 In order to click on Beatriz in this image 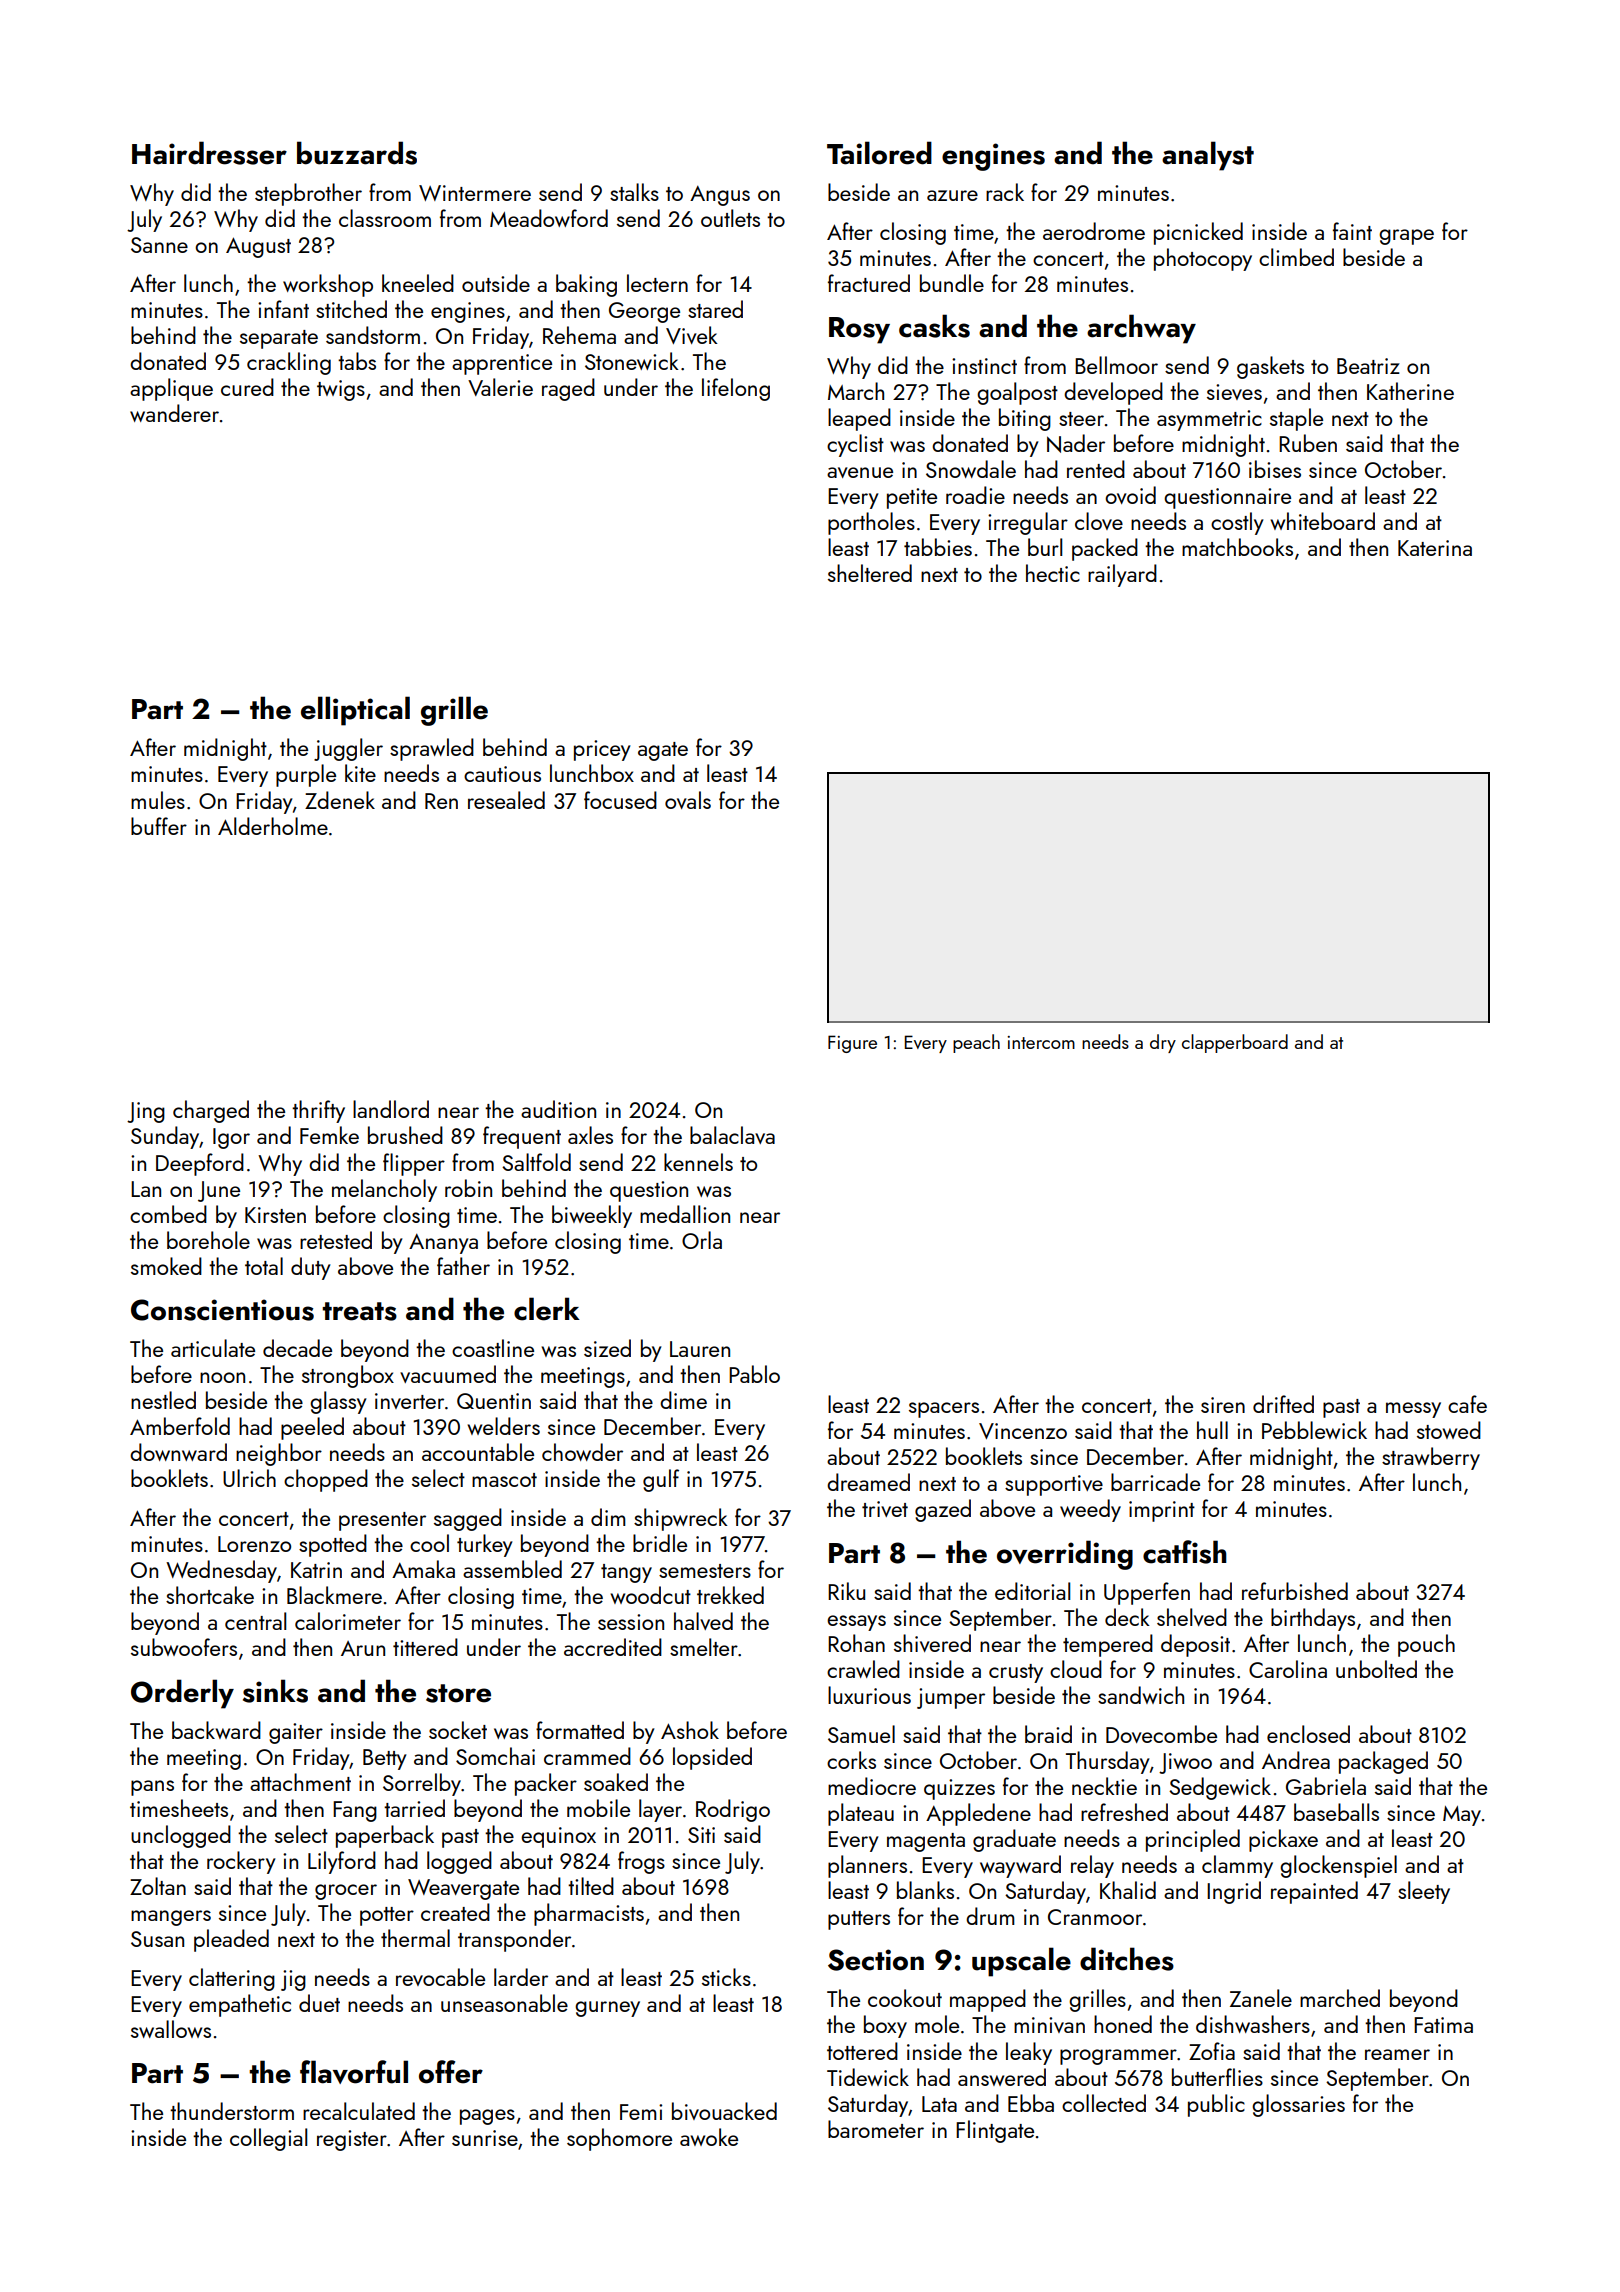, I will do `click(1368, 366)`.
